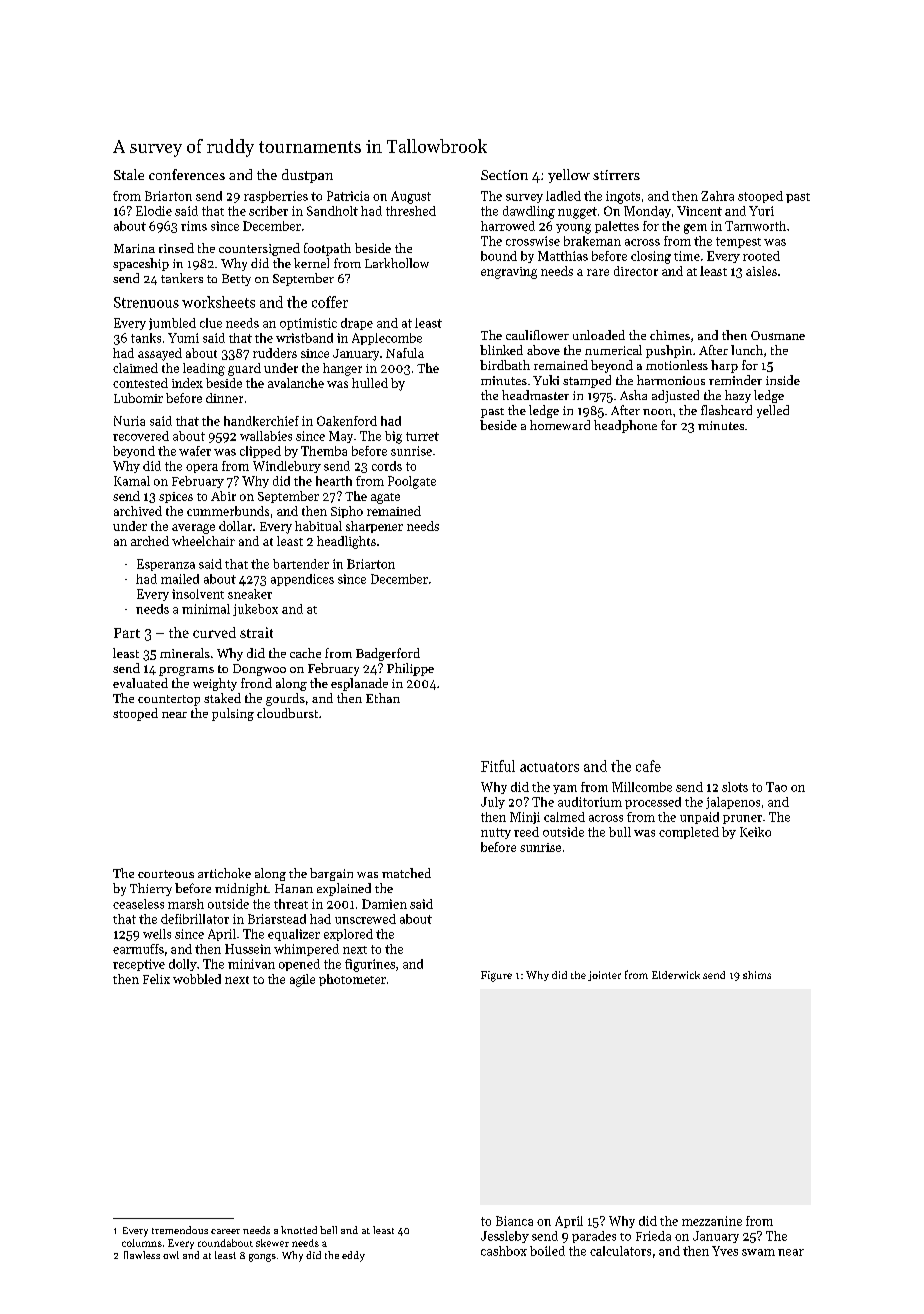 Image resolution: width=924 pixels, height=1314 pixels. What do you see at coordinates (712, 1221) in the image?
I see `mezzanine` at bounding box center [712, 1221].
